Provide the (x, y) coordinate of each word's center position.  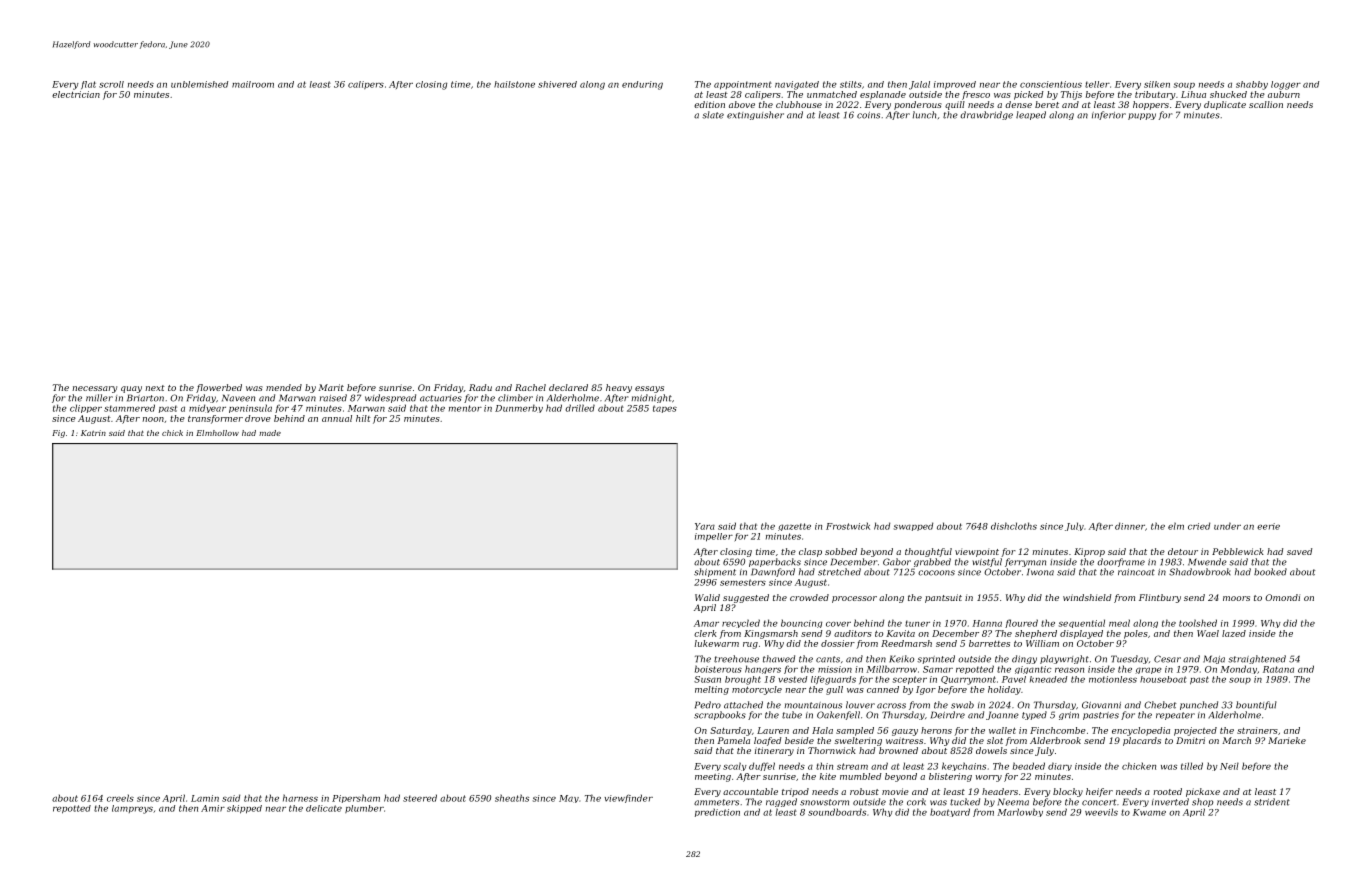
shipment (715, 572)
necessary (94, 389)
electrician (76, 94)
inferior (1109, 115)
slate (713, 115)
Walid (707, 597)
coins (868, 115)
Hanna (987, 623)
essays (649, 389)
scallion (1266, 104)
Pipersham (356, 799)
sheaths (512, 798)
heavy (619, 388)
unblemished (199, 84)
